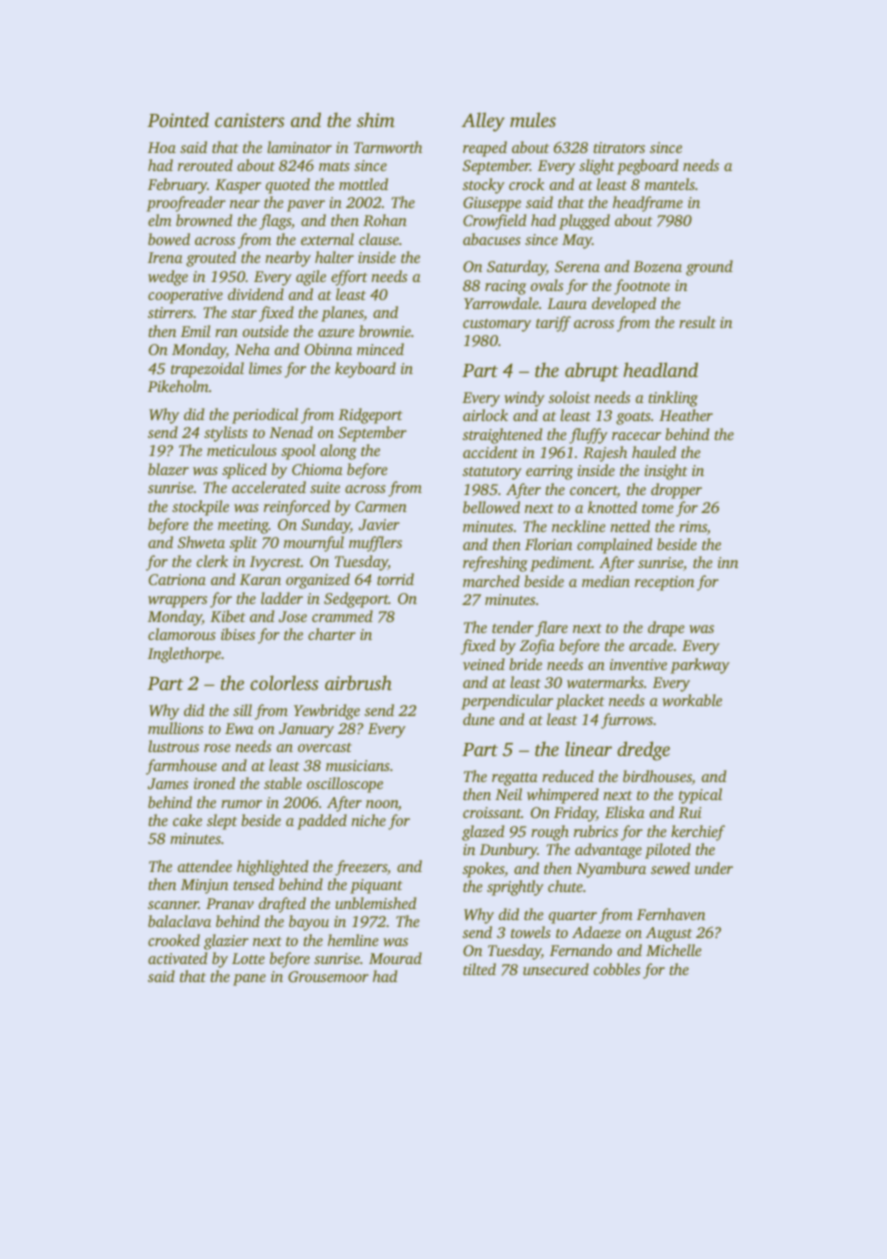  Describe the element at coordinates (226, 434) in the screenshot. I see `stylists` at that location.
